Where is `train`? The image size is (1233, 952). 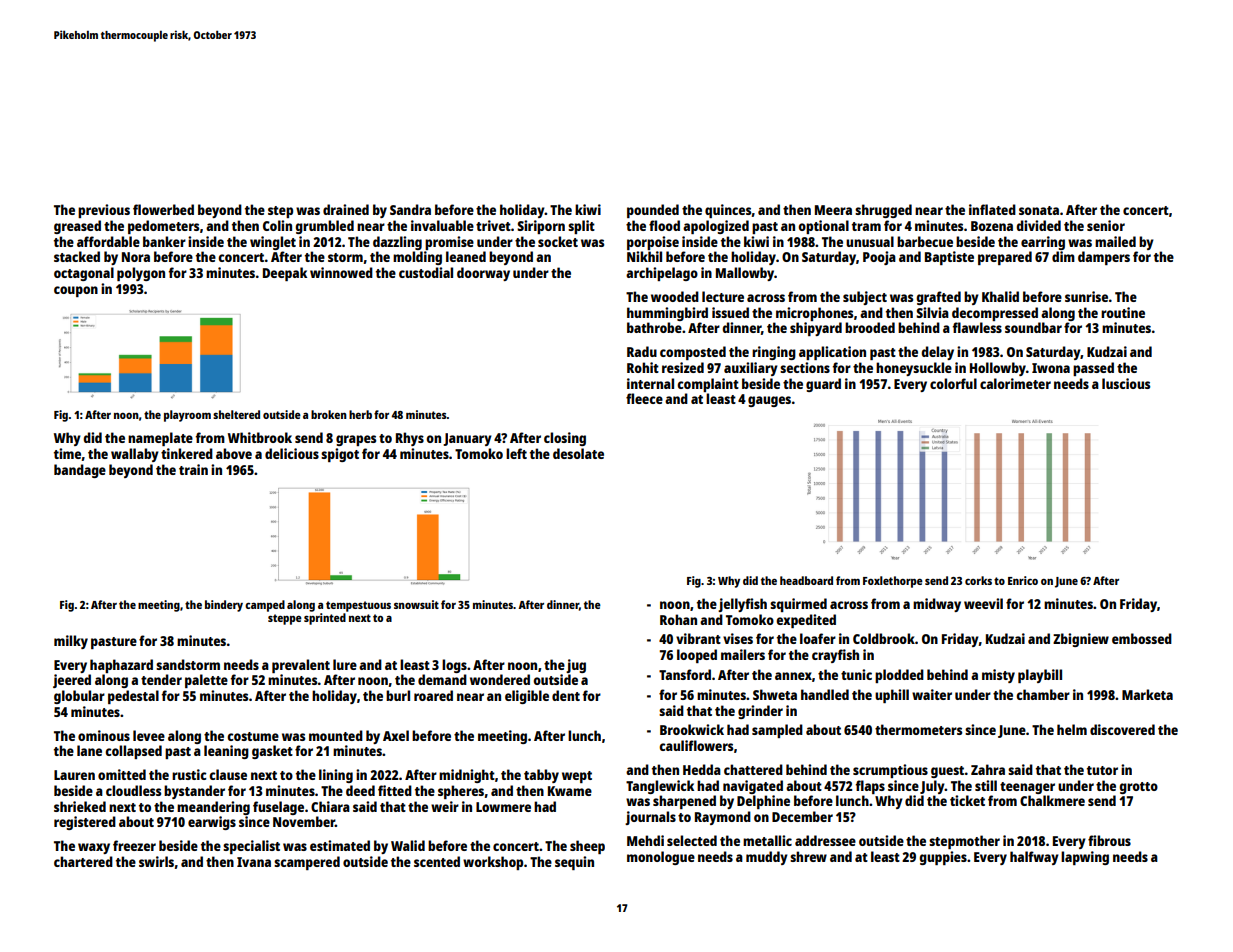
train is located at coordinates (193, 469).
